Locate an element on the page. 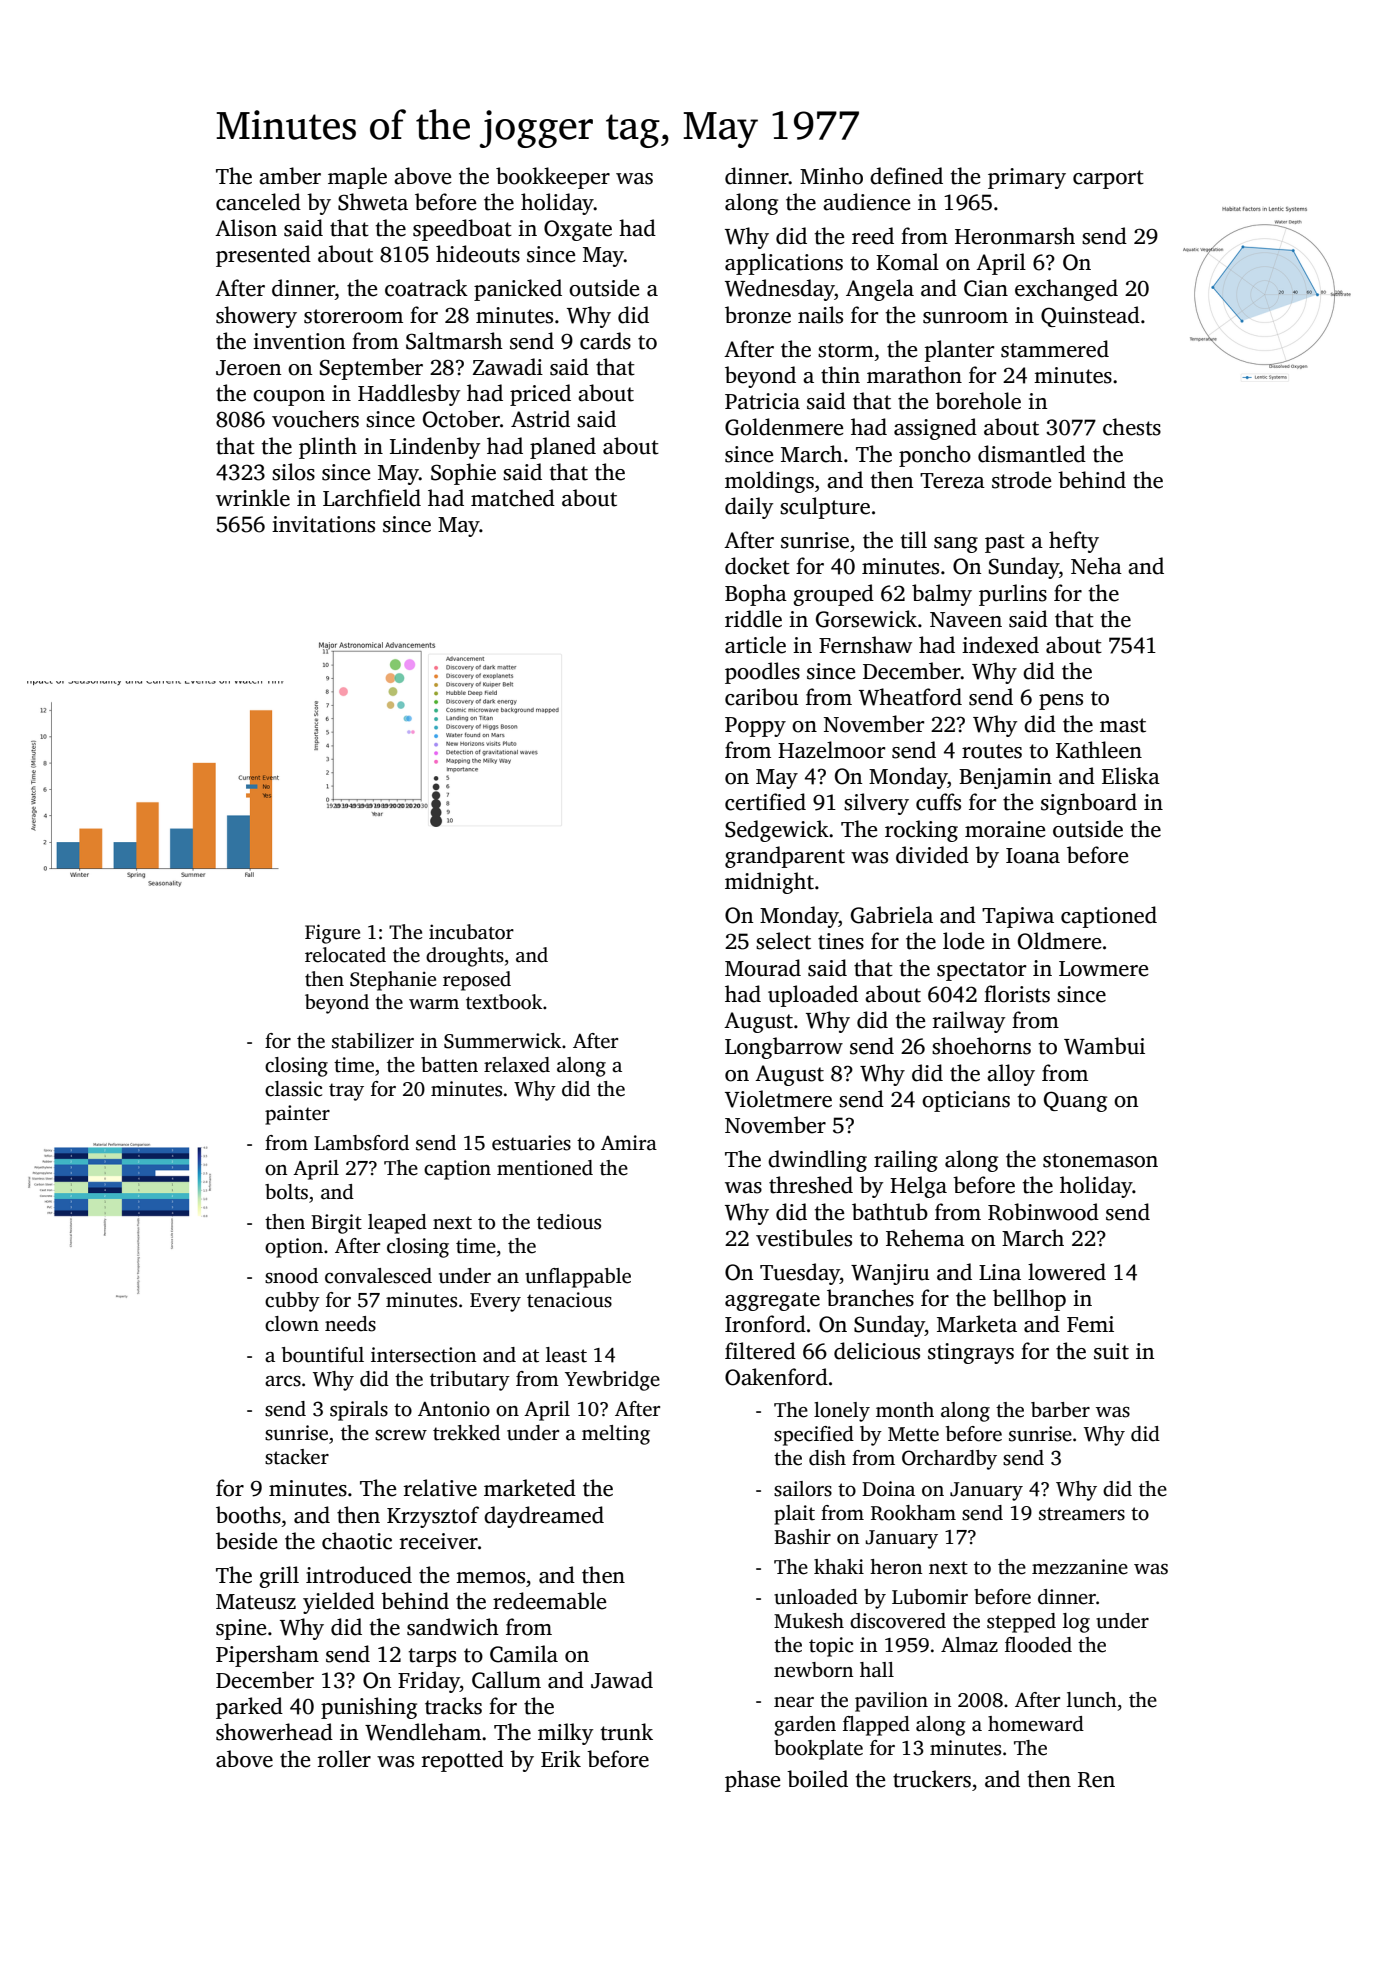  Sedgewick is located at coordinates (777, 831).
